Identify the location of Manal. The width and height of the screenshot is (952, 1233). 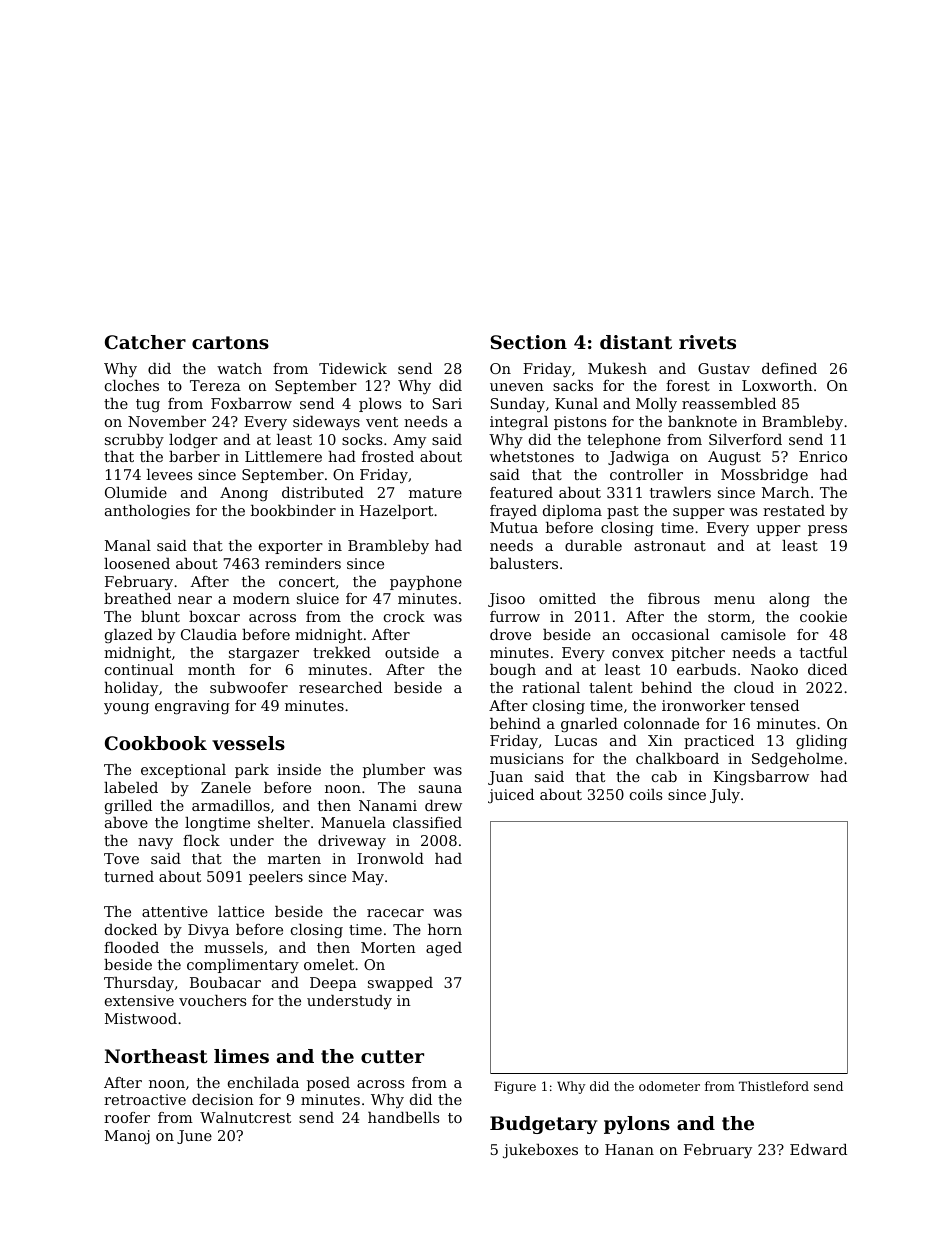
(128, 545).
